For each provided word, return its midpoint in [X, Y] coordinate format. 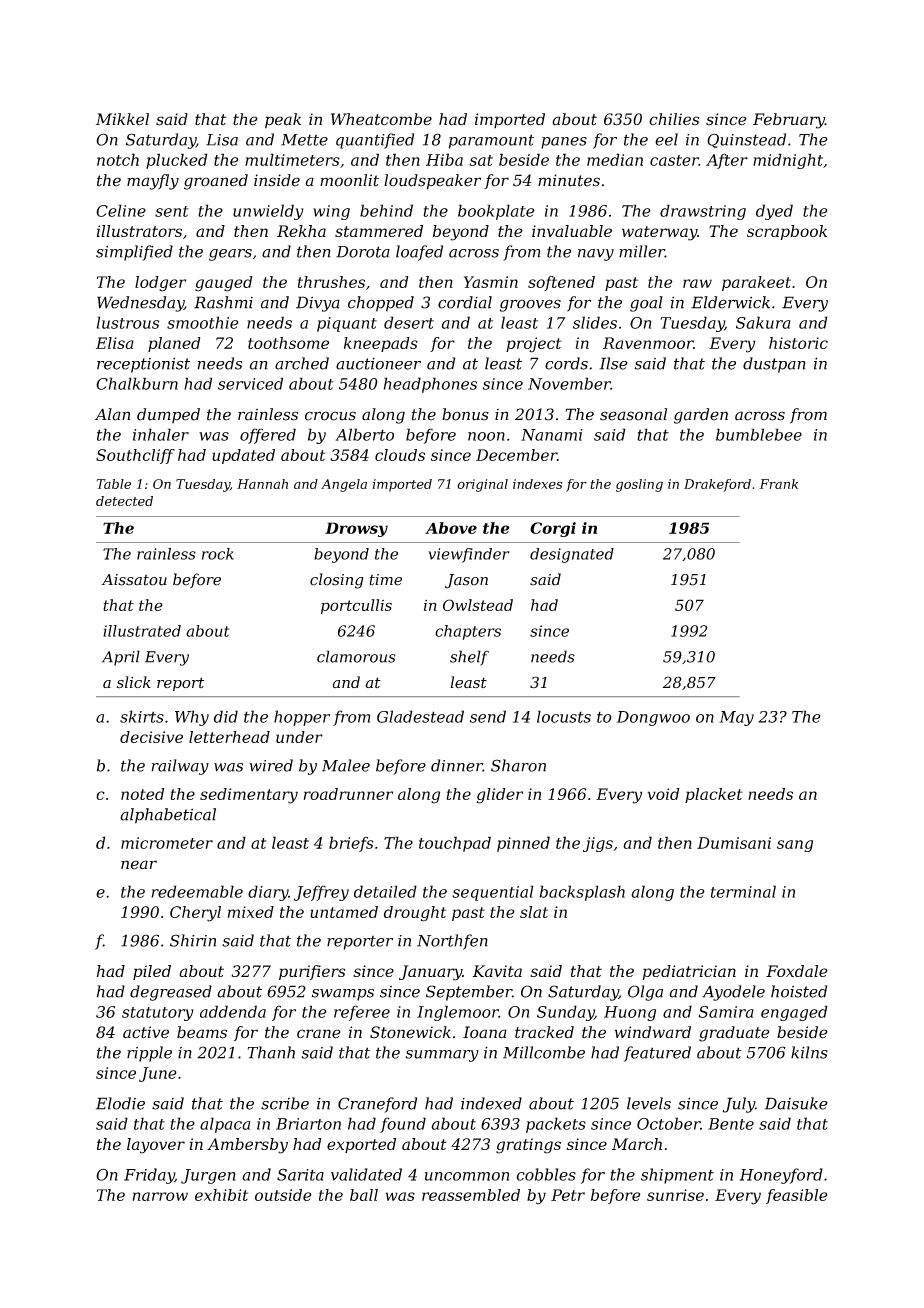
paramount [491, 141]
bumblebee [759, 434]
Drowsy [356, 529]
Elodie [120, 1103]
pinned [523, 844]
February [789, 121]
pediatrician [689, 972]
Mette [304, 140]
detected [124, 501]
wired [271, 765]
